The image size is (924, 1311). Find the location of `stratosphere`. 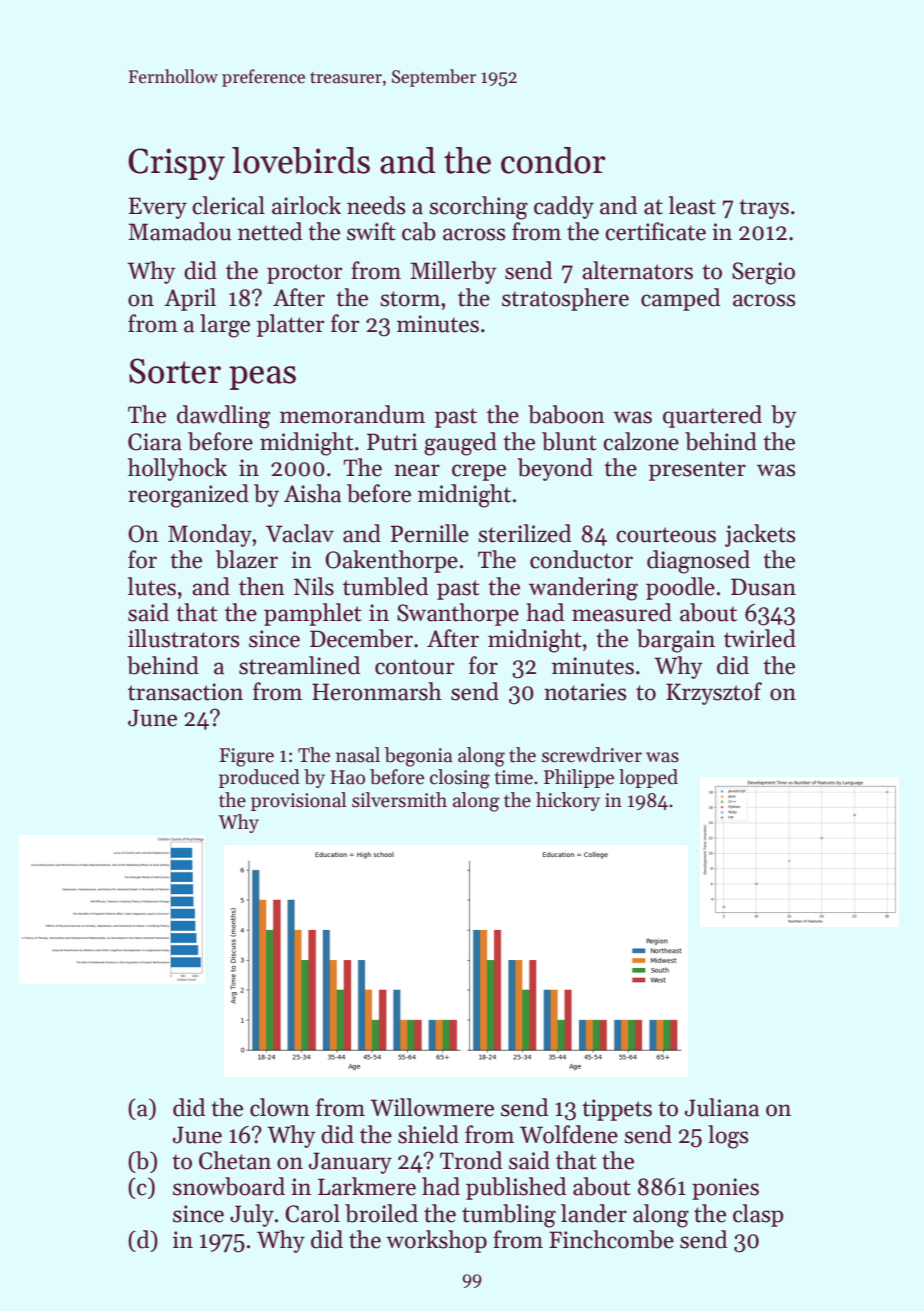

stratosphere is located at coordinates (565, 299).
